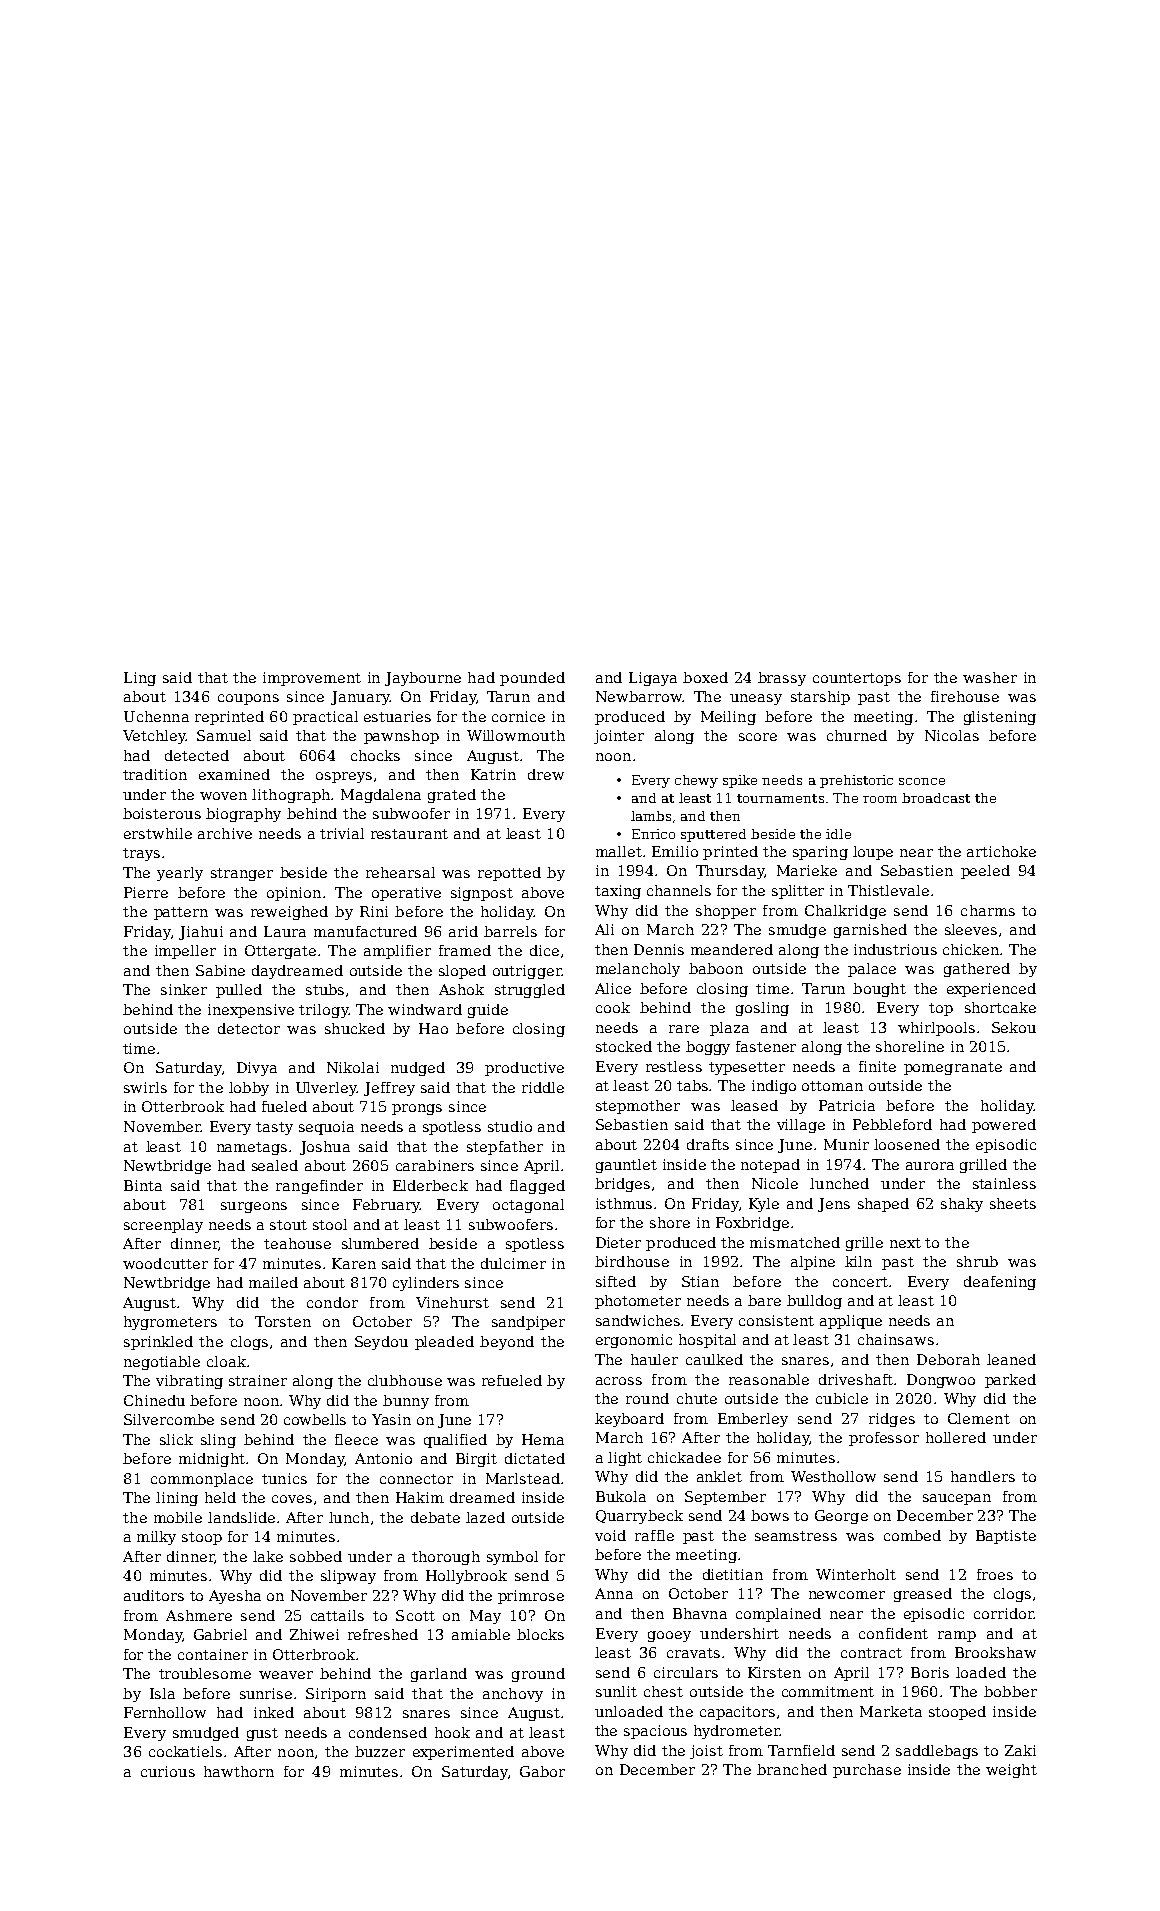 The width and height of the page is (1160, 1911). What do you see at coordinates (312, 679) in the page?
I see `improvement` at bounding box center [312, 679].
